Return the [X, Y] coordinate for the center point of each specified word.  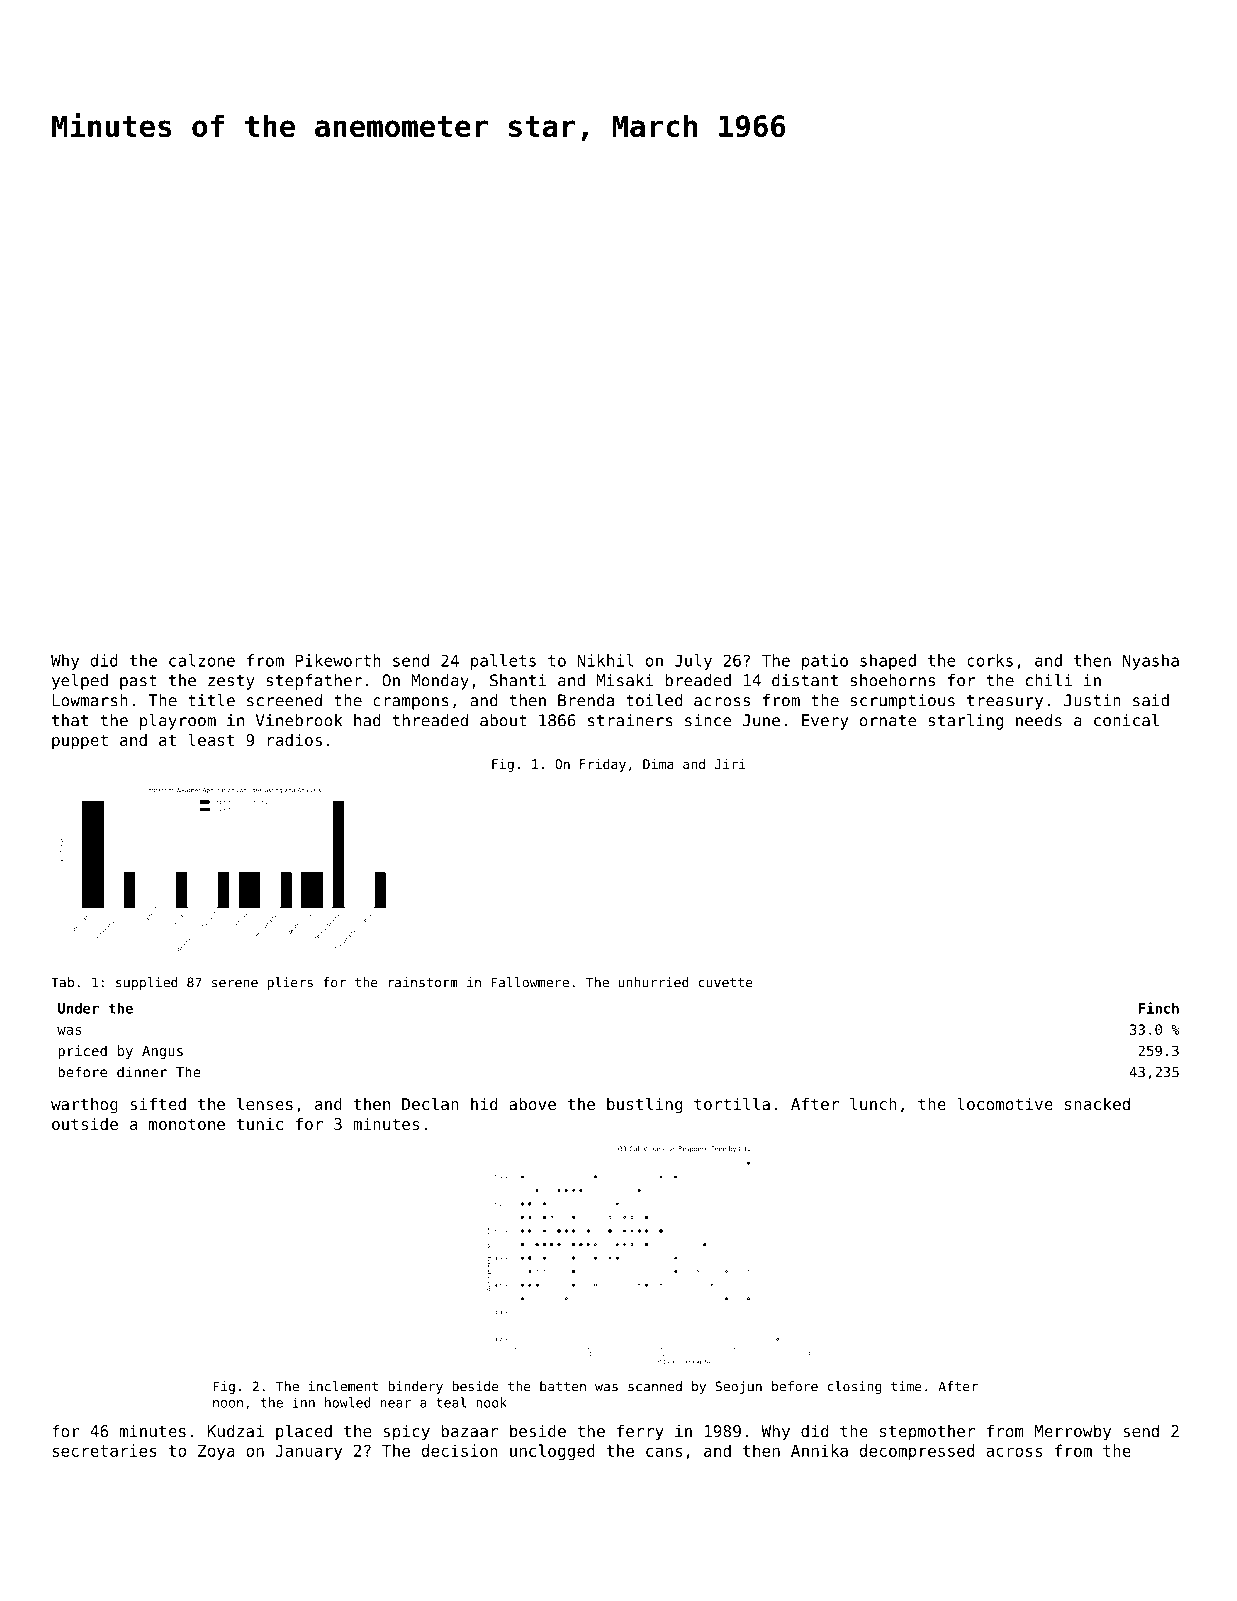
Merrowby [1072, 1432]
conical [1126, 720]
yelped [80, 682]
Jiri [730, 764]
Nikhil [605, 660]
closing [855, 1387]
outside [85, 1123]
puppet [80, 742]
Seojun [738, 1387]
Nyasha [1151, 662]
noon [228, 1404]
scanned [655, 1386]
